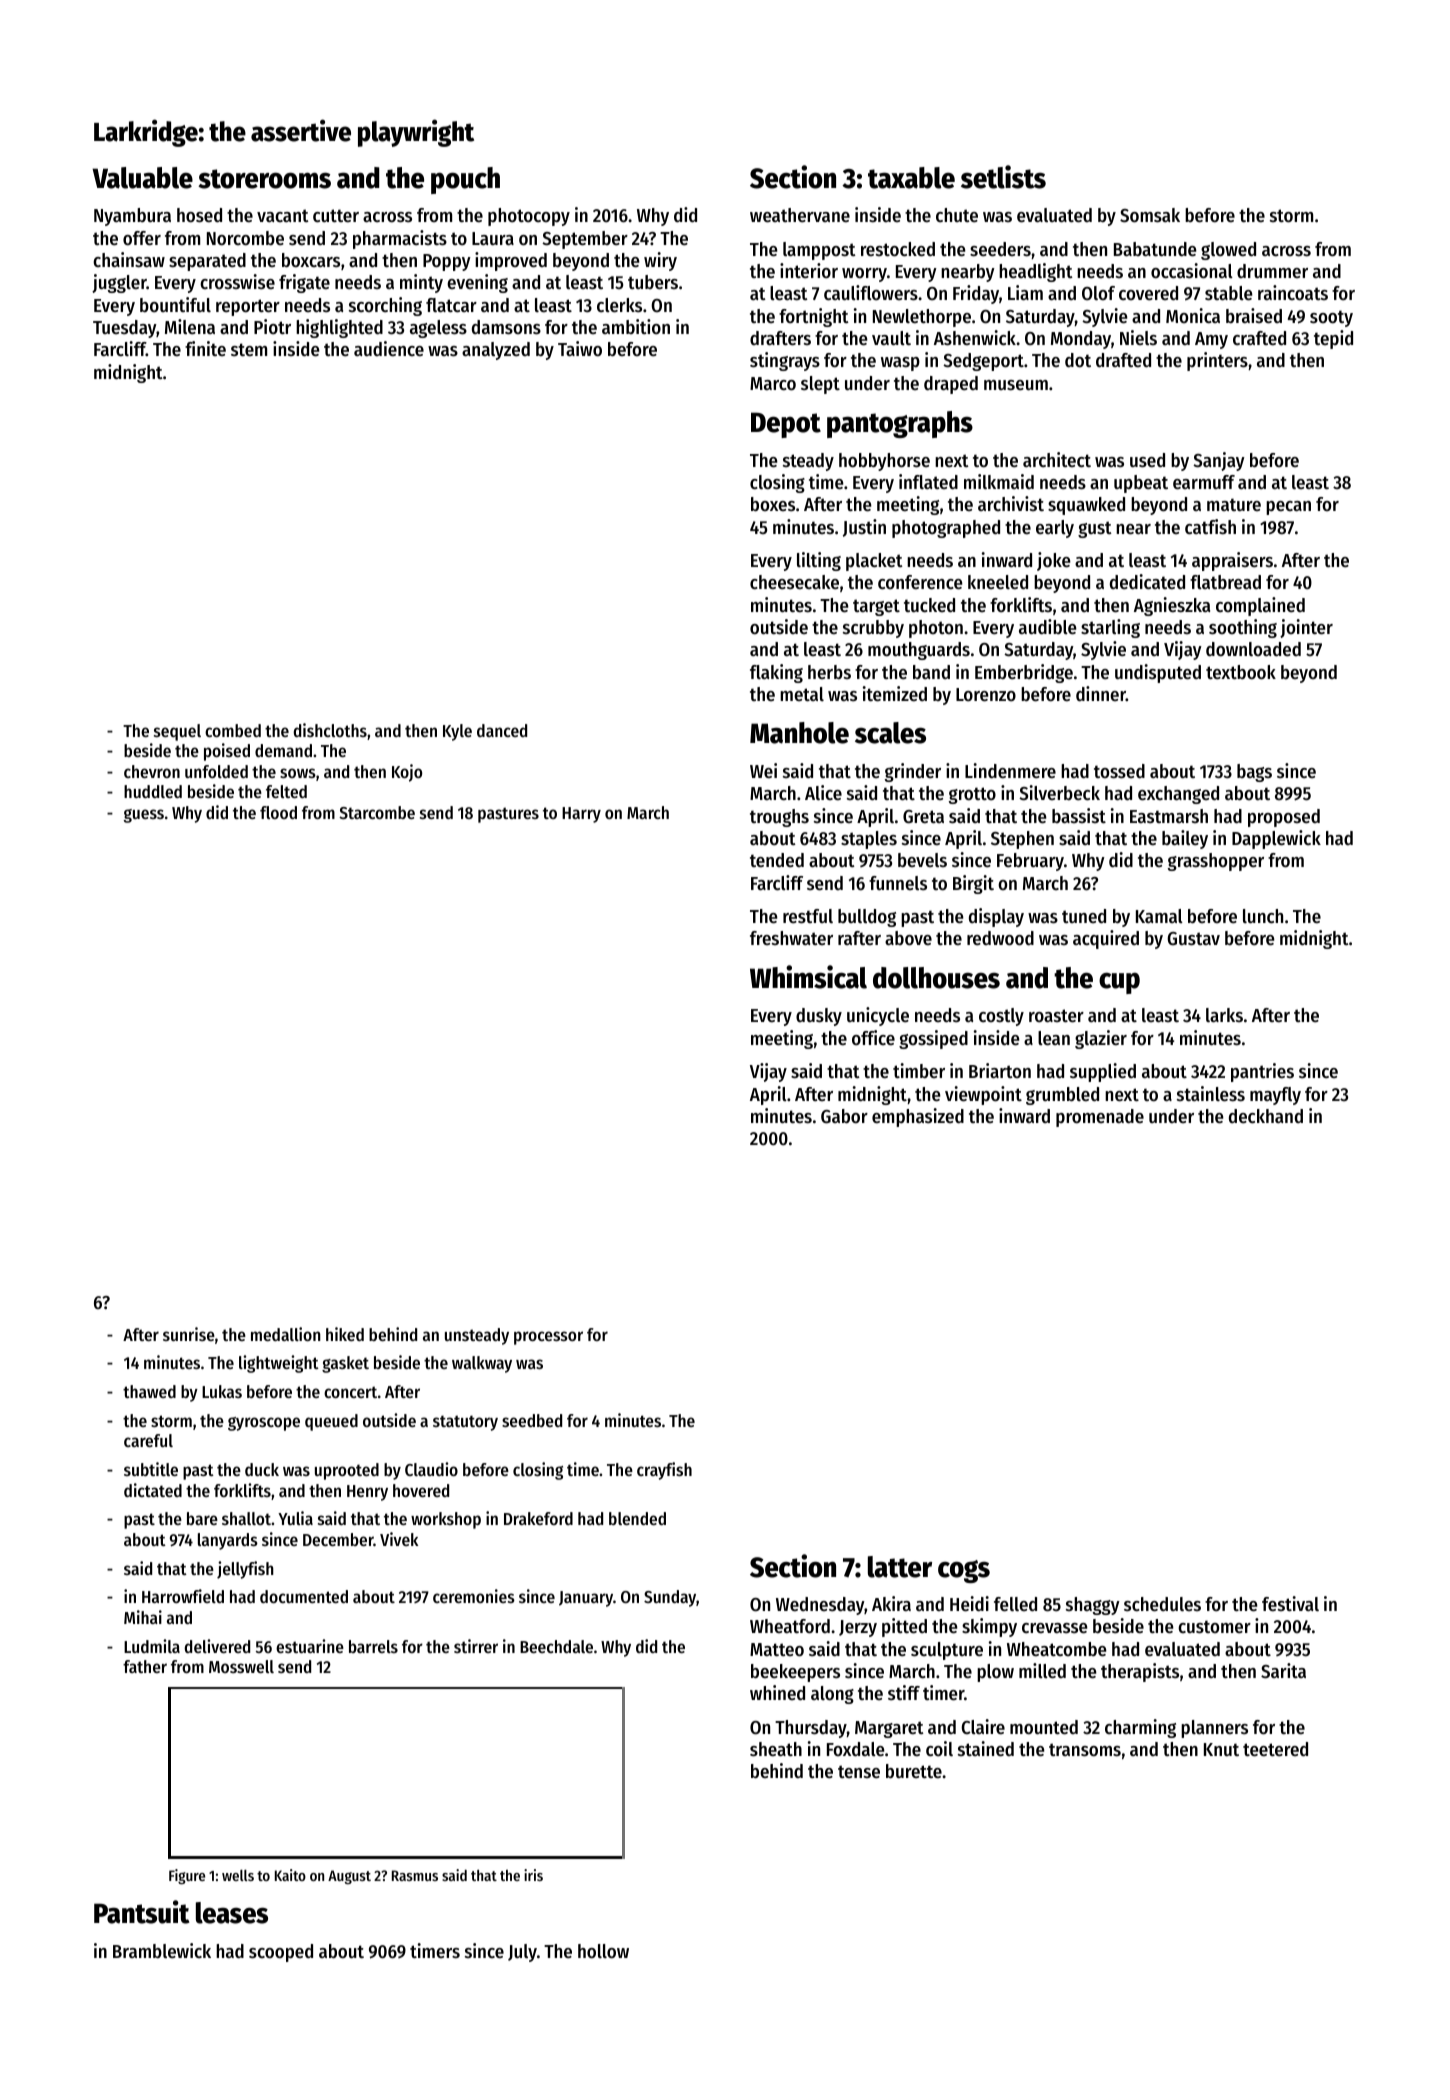  What do you see at coordinates (819, 251) in the screenshot?
I see `lamppost` at bounding box center [819, 251].
